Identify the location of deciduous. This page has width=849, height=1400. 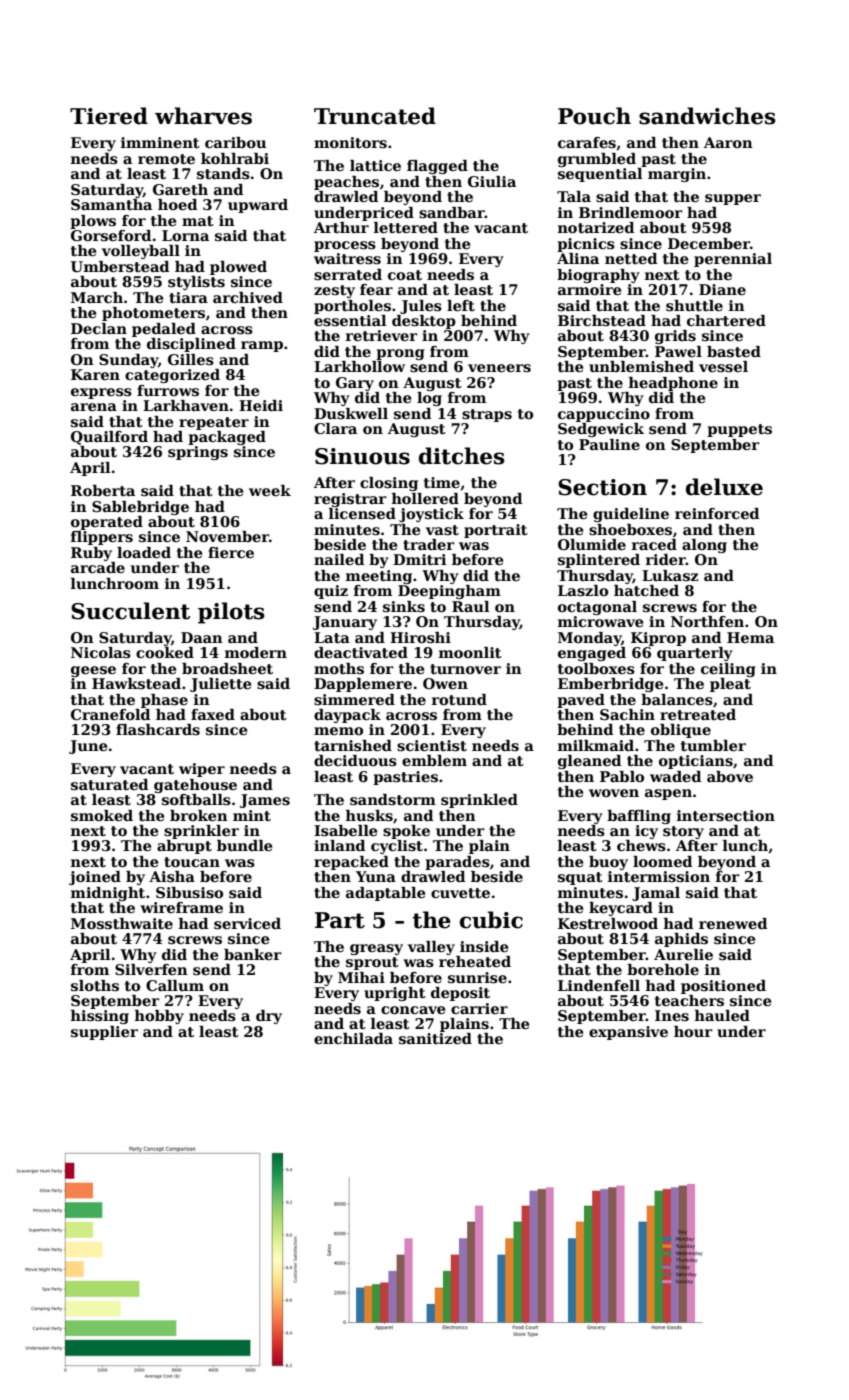
(355, 761).
